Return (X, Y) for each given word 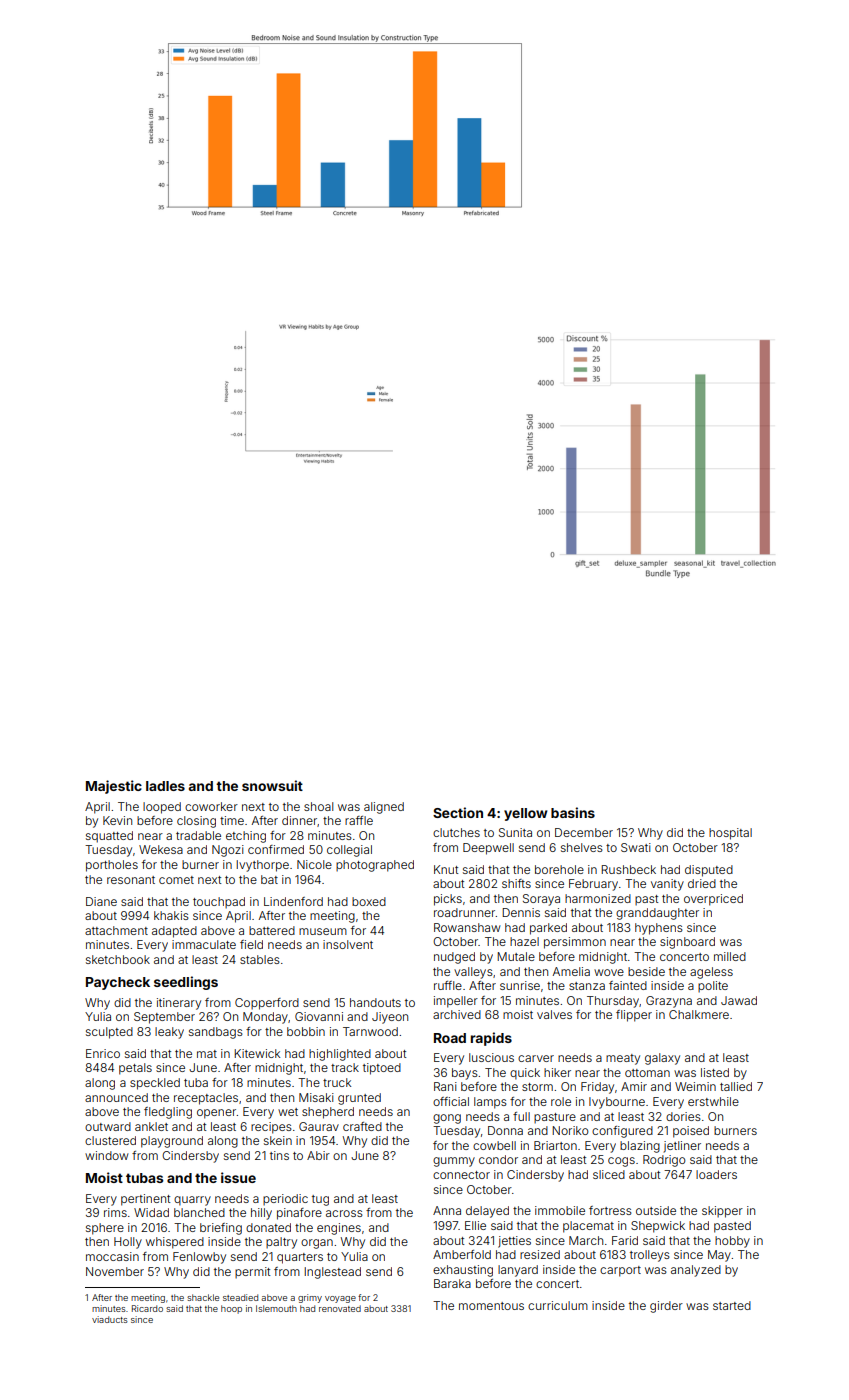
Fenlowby (199, 1258)
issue (238, 1177)
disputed (709, 871)
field (251, 944)
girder (666, 1307)
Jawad (739, 1000)
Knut (446, 869)
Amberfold (462, 1254)
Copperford (267, 1004)
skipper (722, 1212)
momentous (491, 1306)
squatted (109, 837)
